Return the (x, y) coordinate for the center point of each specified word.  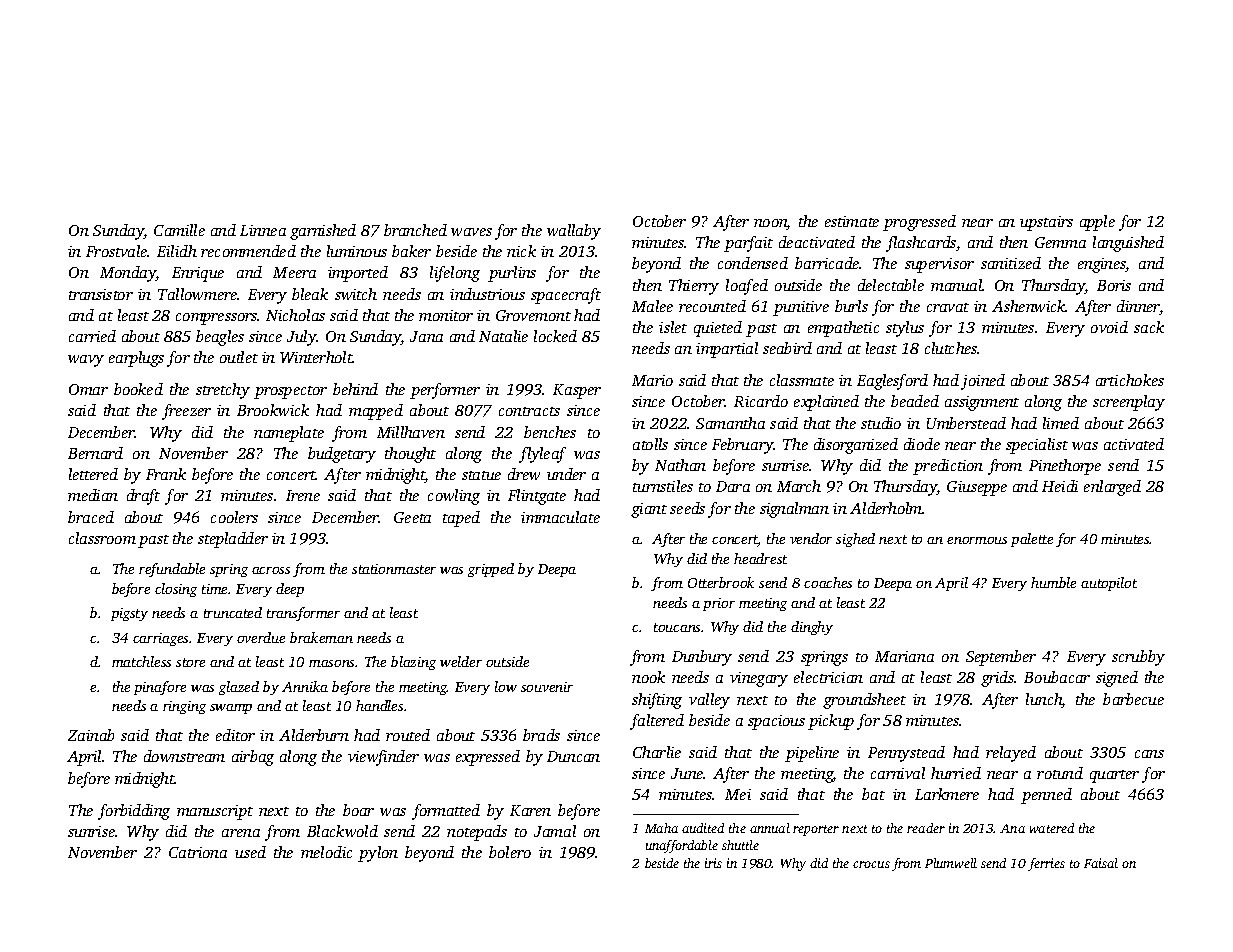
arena (241, 833)
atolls (650, 444)
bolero (510, 852)
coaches (828, 582)
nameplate (289, 434)
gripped (491, 570)
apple (1097, 223)
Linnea (263, 230)
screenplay (1129, 403)
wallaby (574, 232)
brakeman (321, 637)
